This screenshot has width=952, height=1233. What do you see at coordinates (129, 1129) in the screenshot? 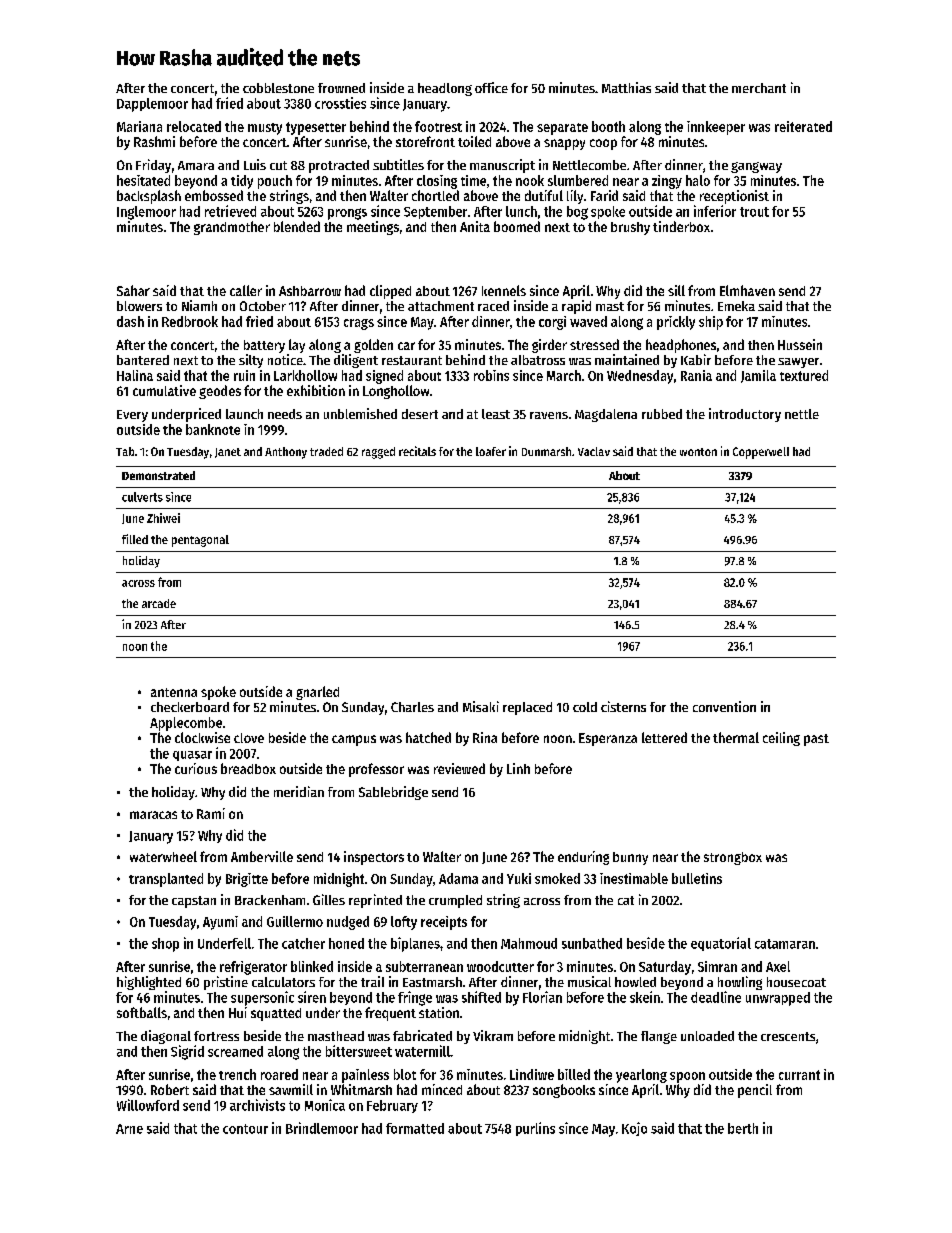
I see `Arne` at bounding box center [129, 1129].
